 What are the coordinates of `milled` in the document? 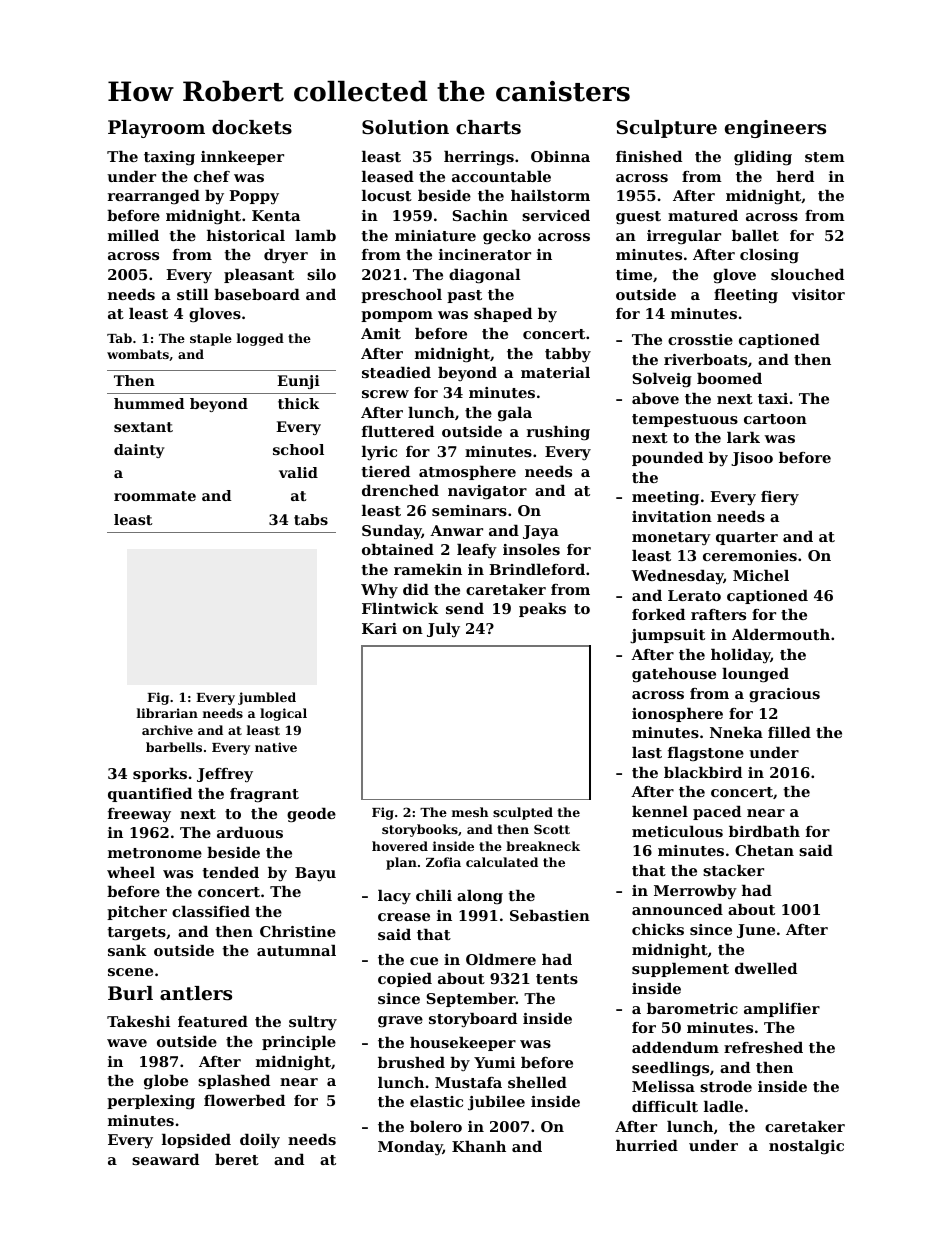 It's located at (133, 235).
